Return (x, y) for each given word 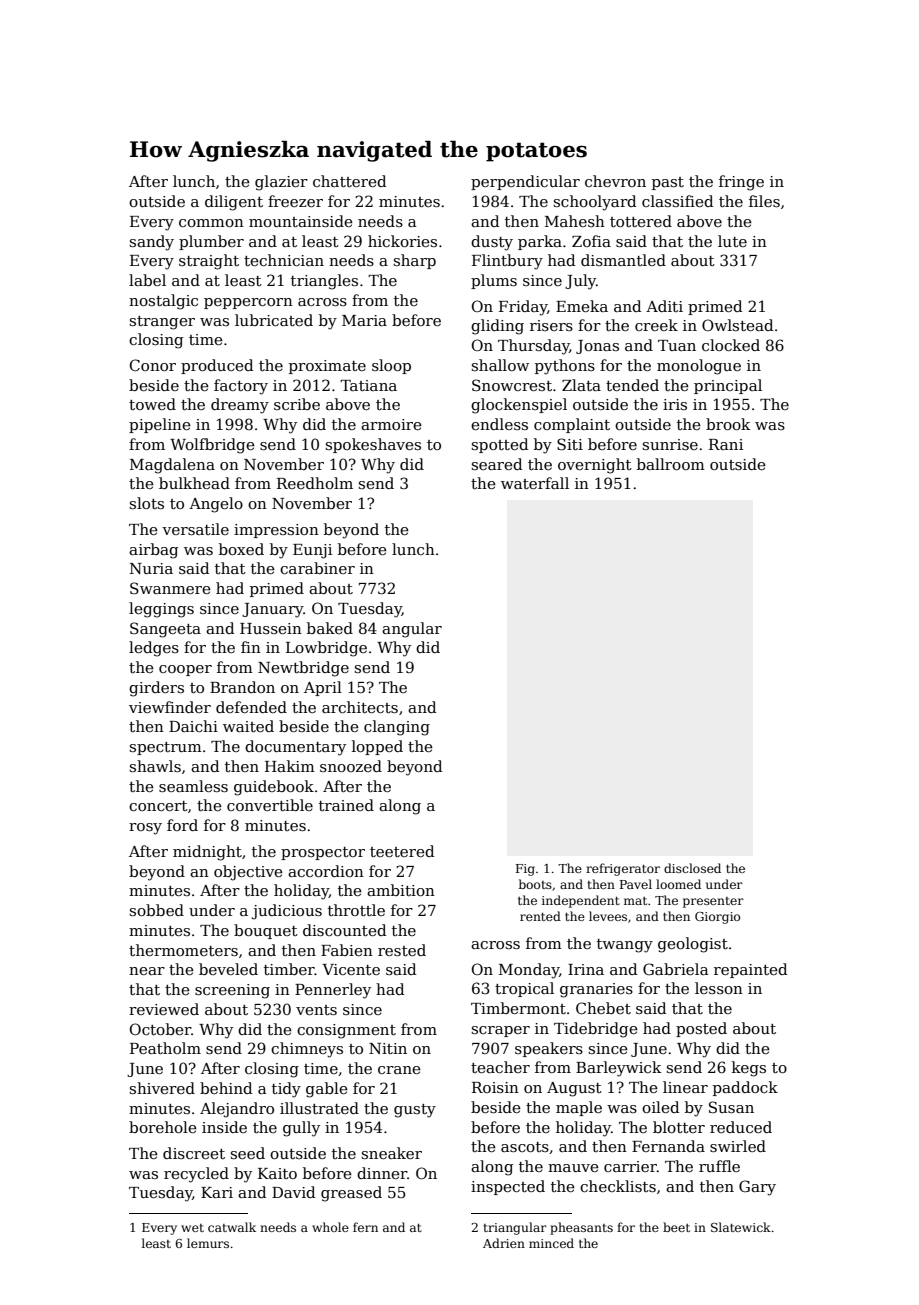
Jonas (597, 347)
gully (301, 1129)
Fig (525, 870)
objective (248, 873)
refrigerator (623, 869)
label (147, 280)
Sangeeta (165, 630)
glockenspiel (519, 406)
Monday (529, 971)
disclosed (692, 868)
